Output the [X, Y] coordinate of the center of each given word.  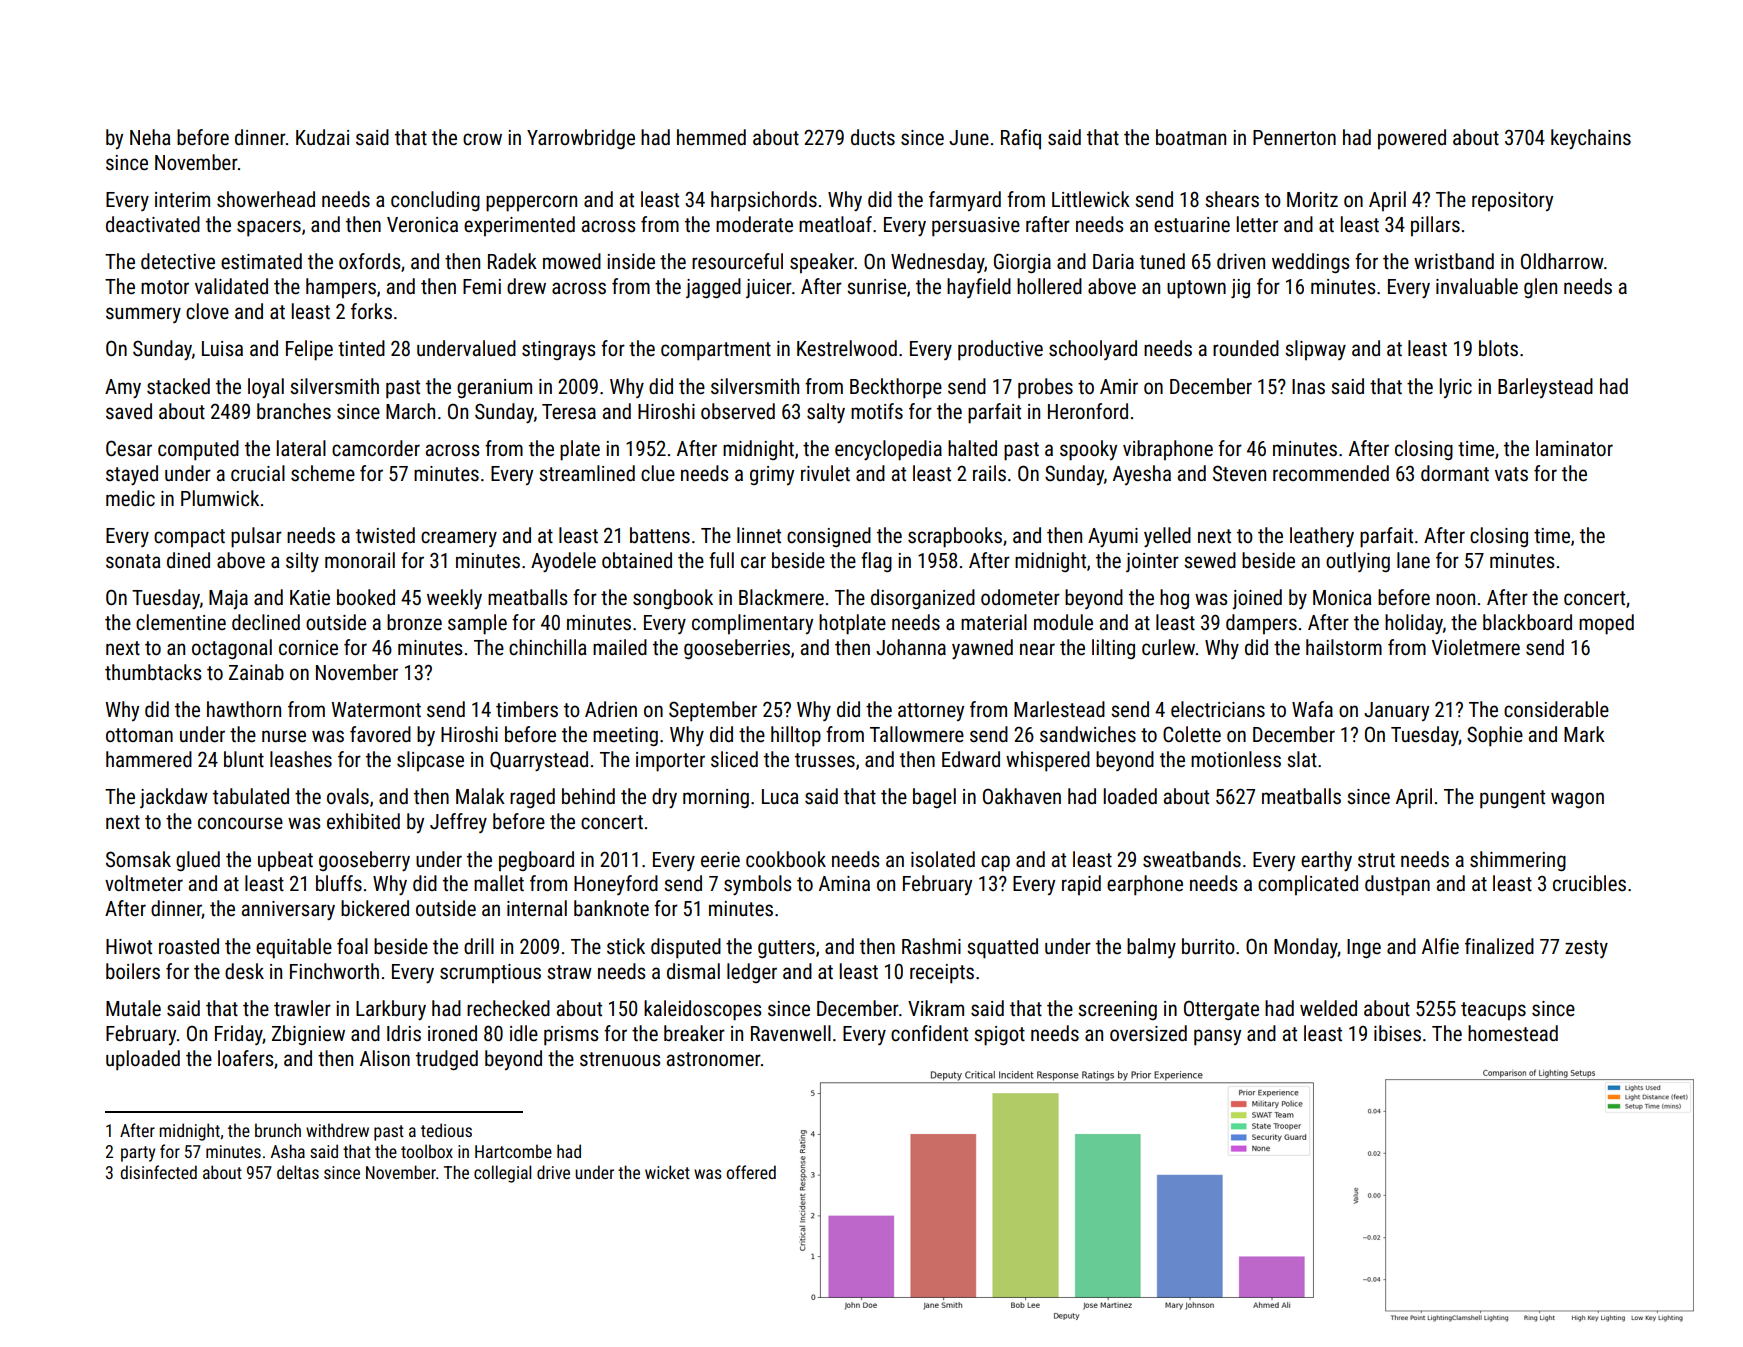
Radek [512, 261]
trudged [447, 1060]
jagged [713, 288]
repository [1512, 201]
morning [716, 798]
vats [1511, 474]
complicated [1308, 885]
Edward [971, 759]
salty [826, 413]
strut [1376, 860]
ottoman [139, 735]
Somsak [138, 859]
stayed [132, 475]
